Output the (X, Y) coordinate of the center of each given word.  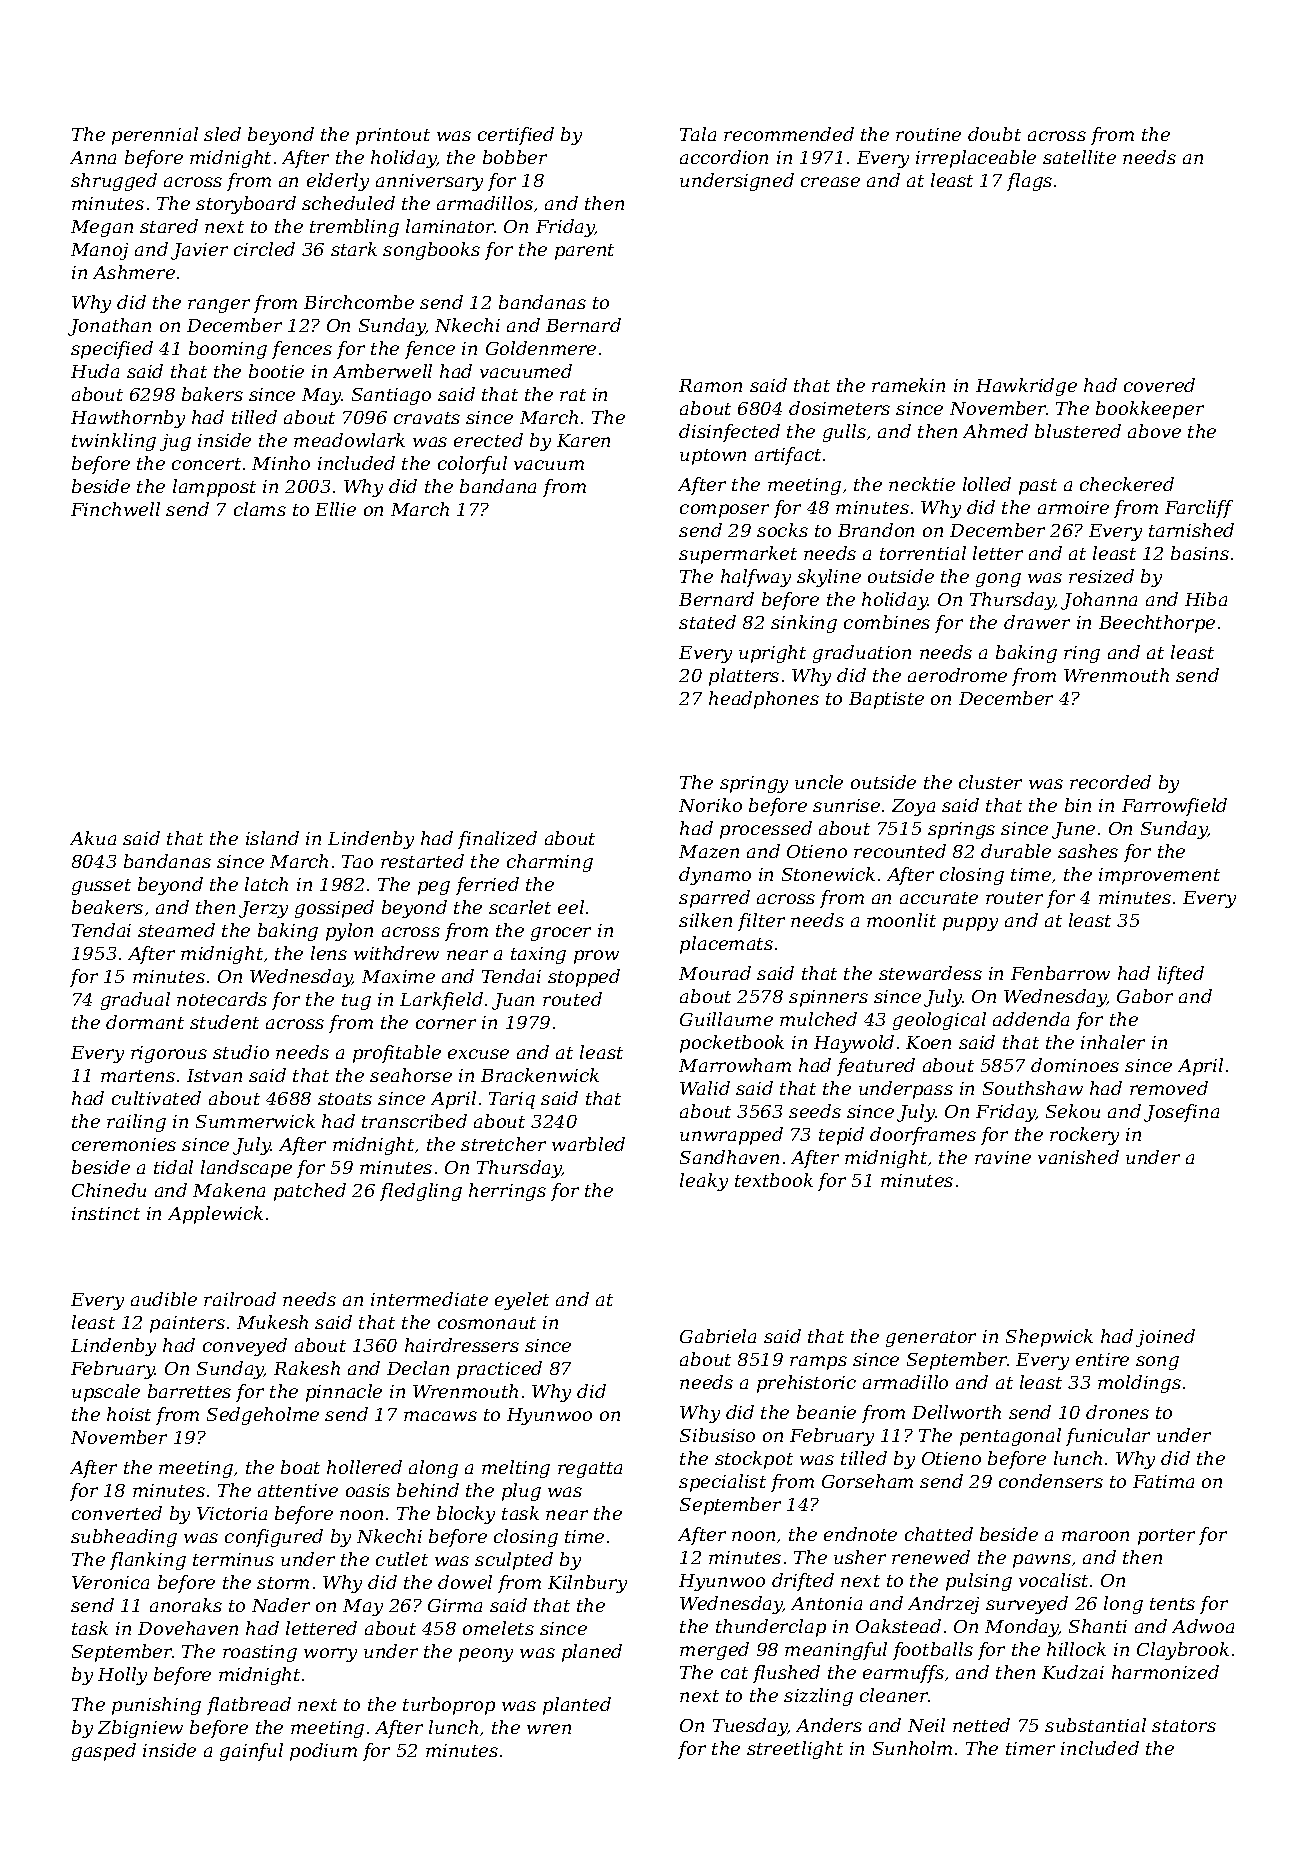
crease (830, 182)
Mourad (715, 973)
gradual (135, 1001)
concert (206, 464)
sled (222, 134)
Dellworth (956, 1412)
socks (782, 530)
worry (330, 1655)
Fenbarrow (1060, 973)
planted (577, 1706)
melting (516, 1469)
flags (1029, 182)
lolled (987, 484)
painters (187, 1324)
